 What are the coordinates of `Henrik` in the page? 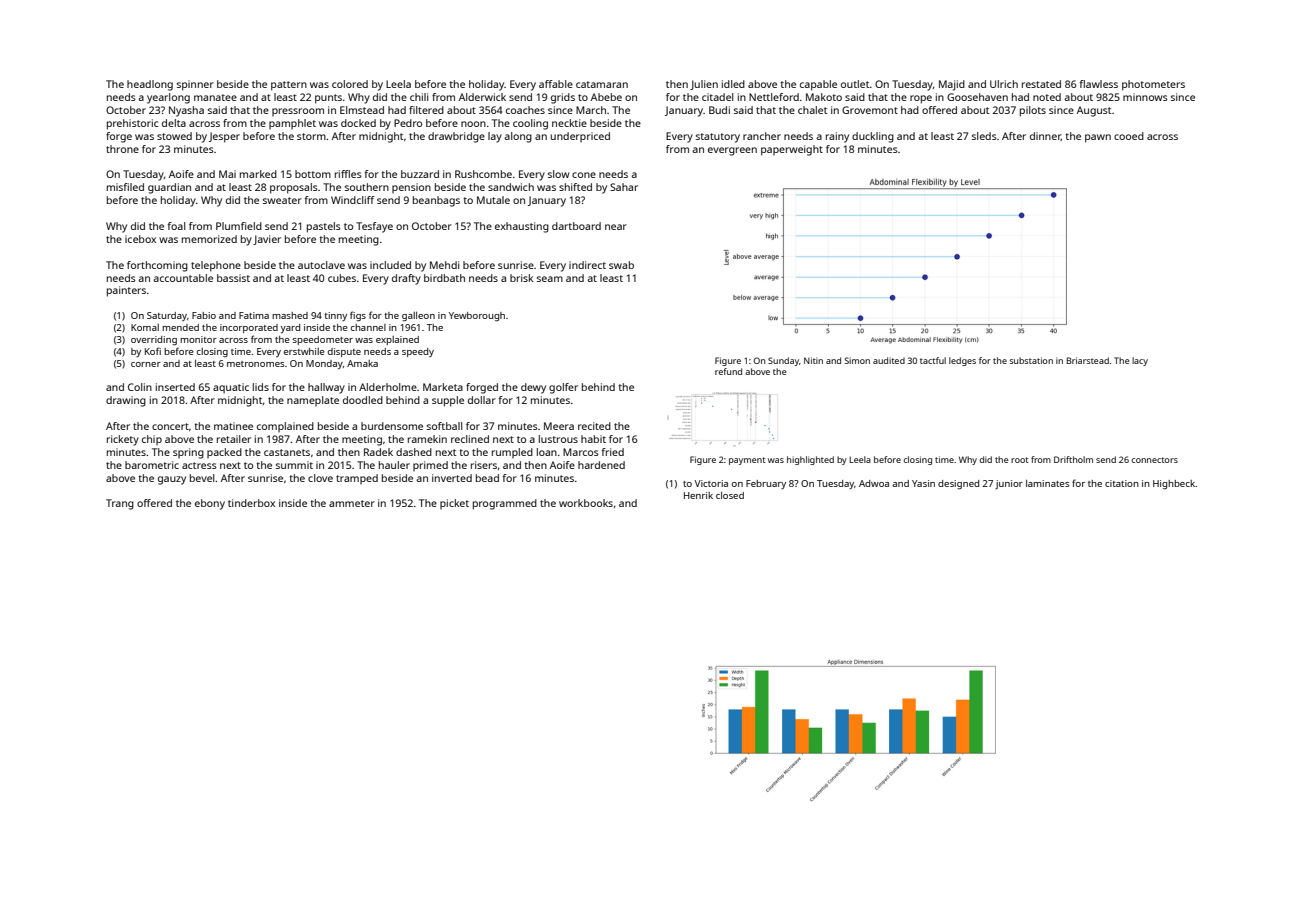 It's located at (698, 495).
